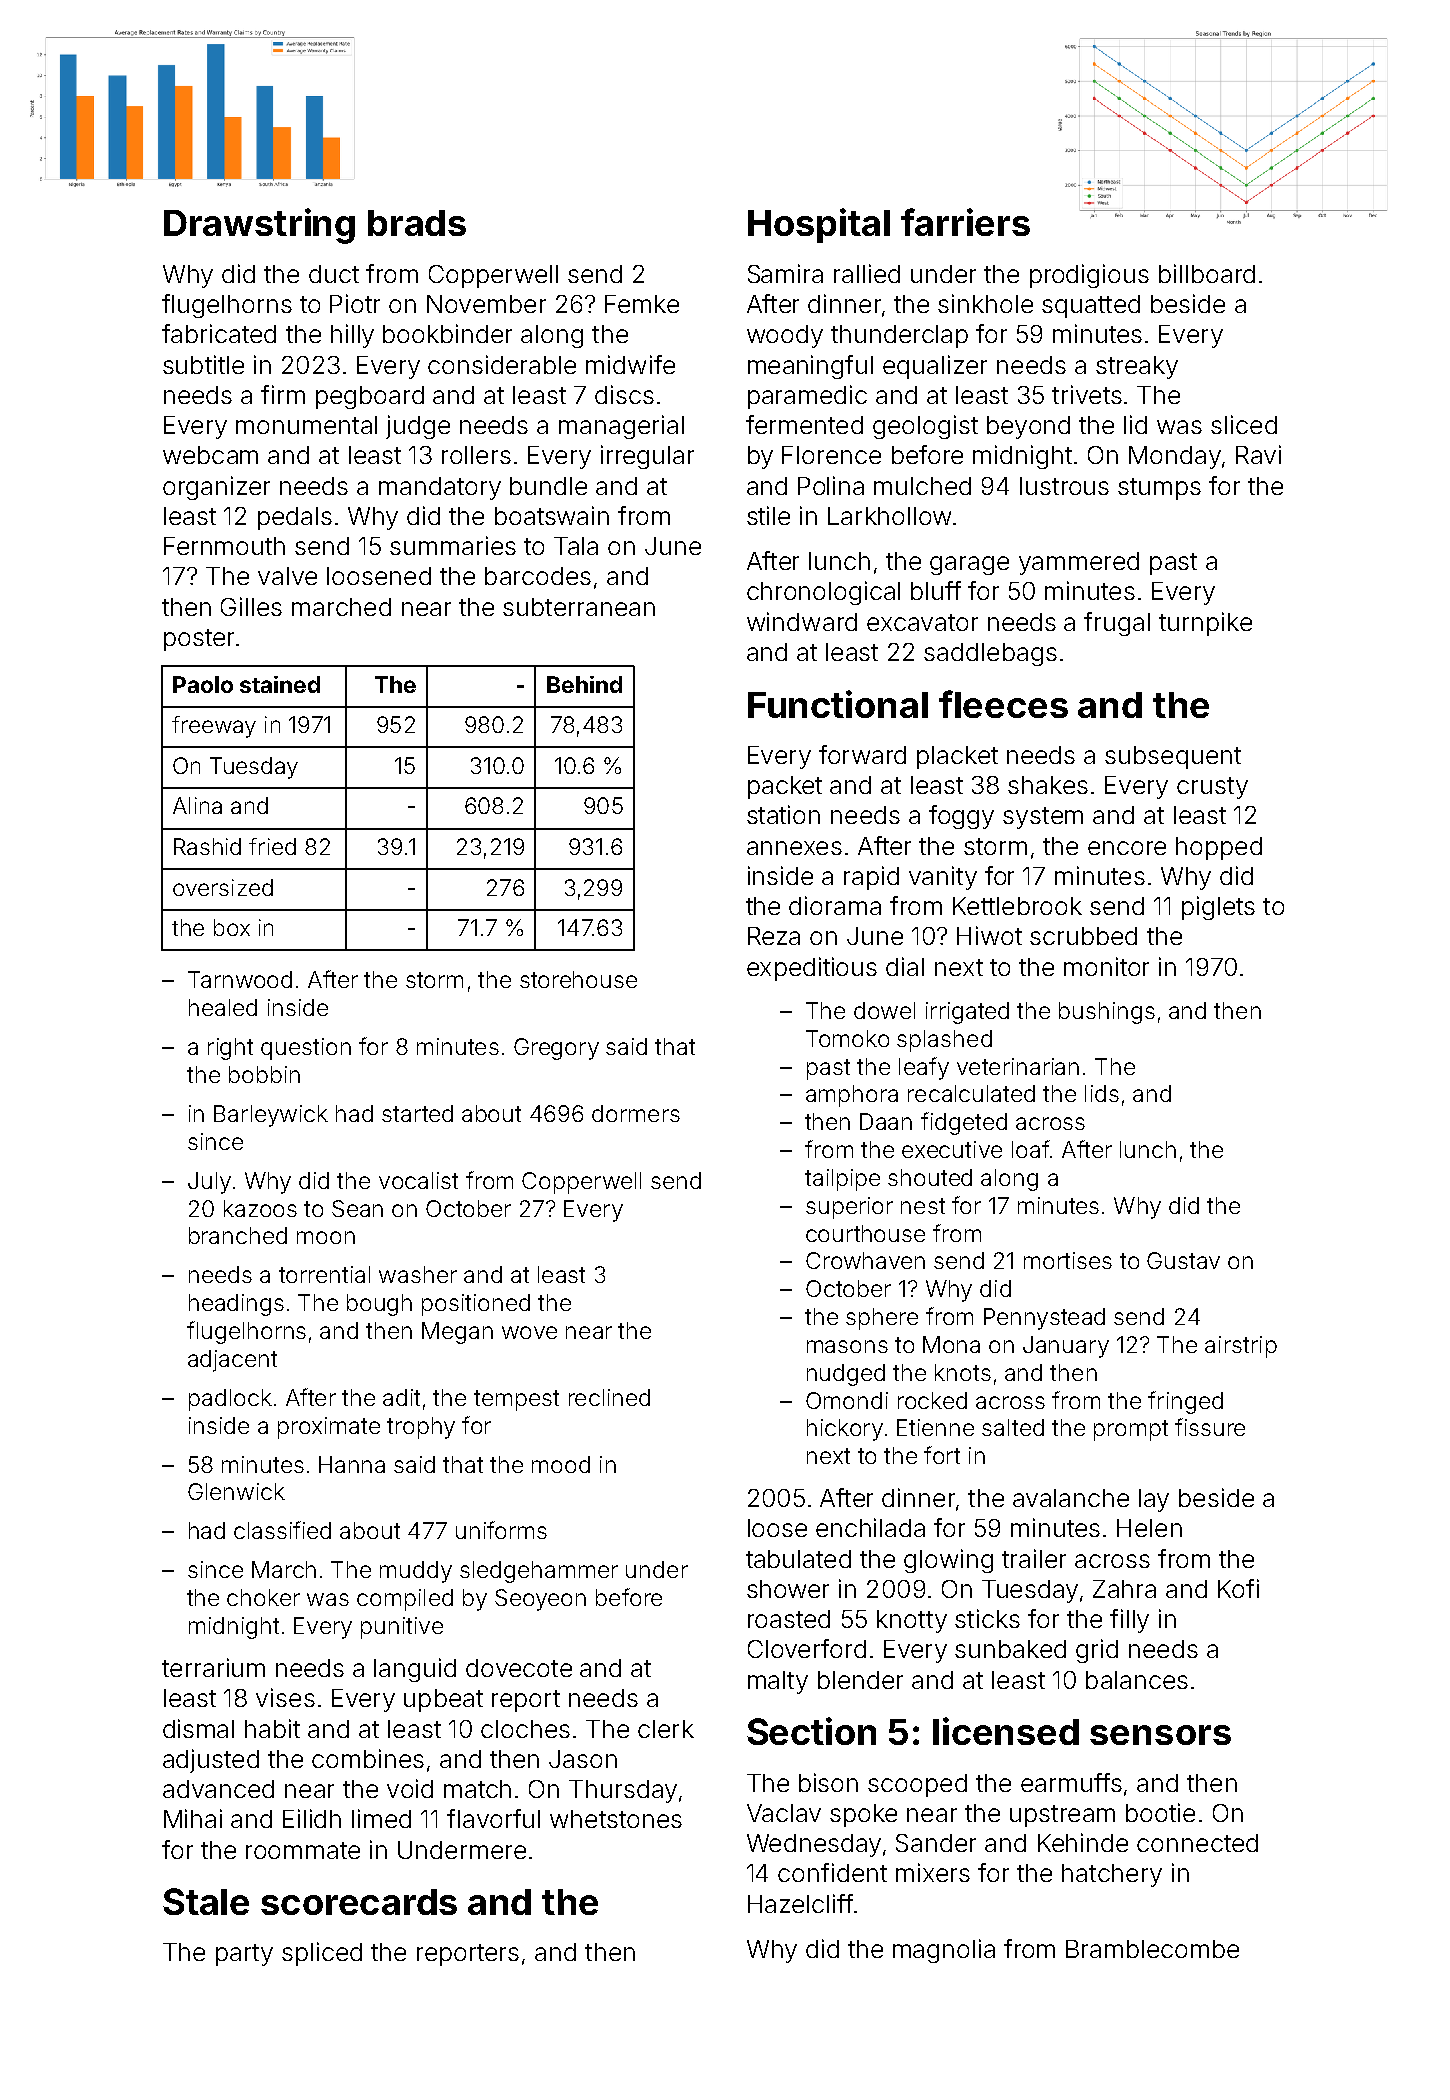  Describe the element at coordinates (259, 226) in the image. I see `Drawstring` at that location.
